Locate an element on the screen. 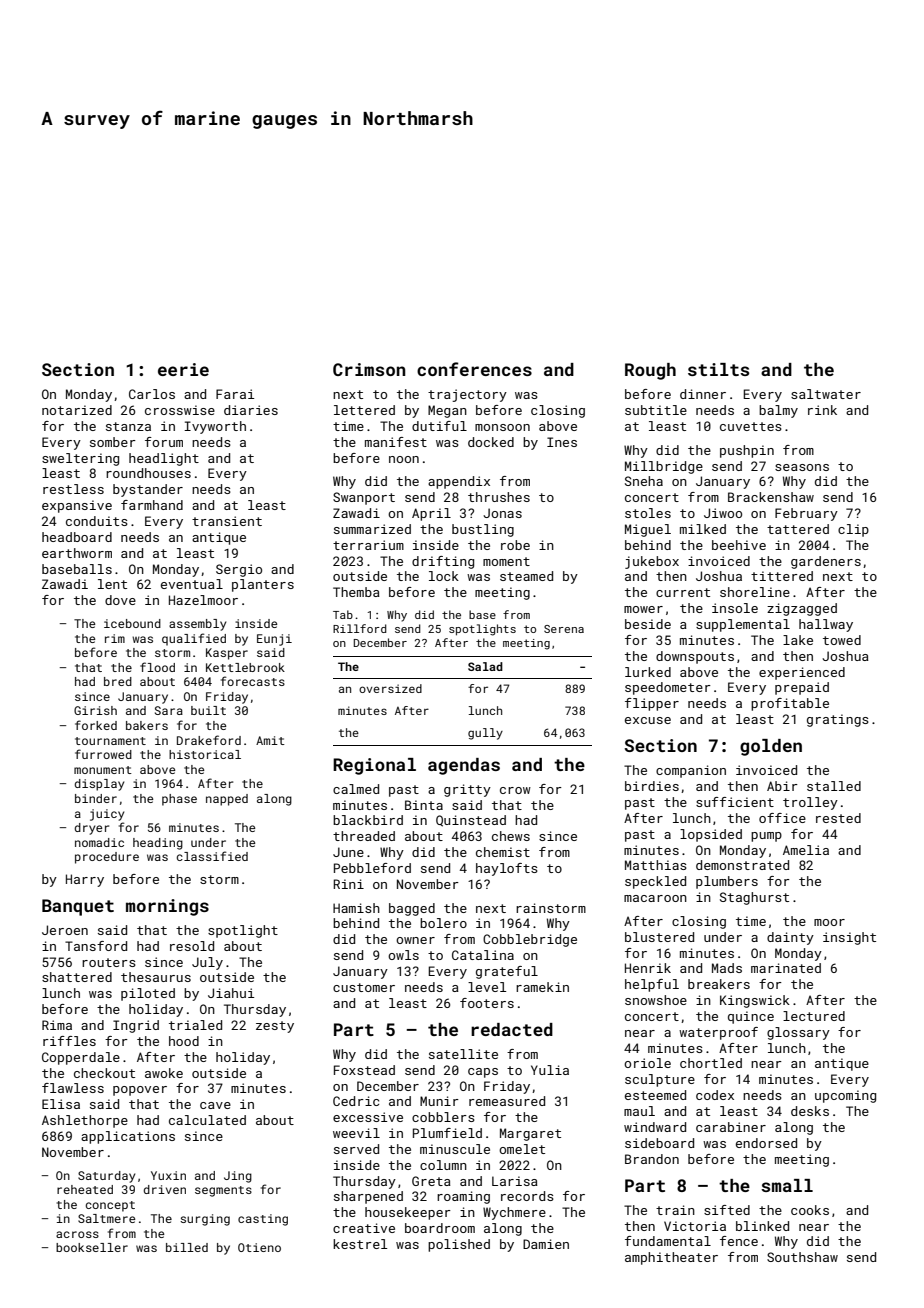  Salad is located at coordinates (485, 666).
